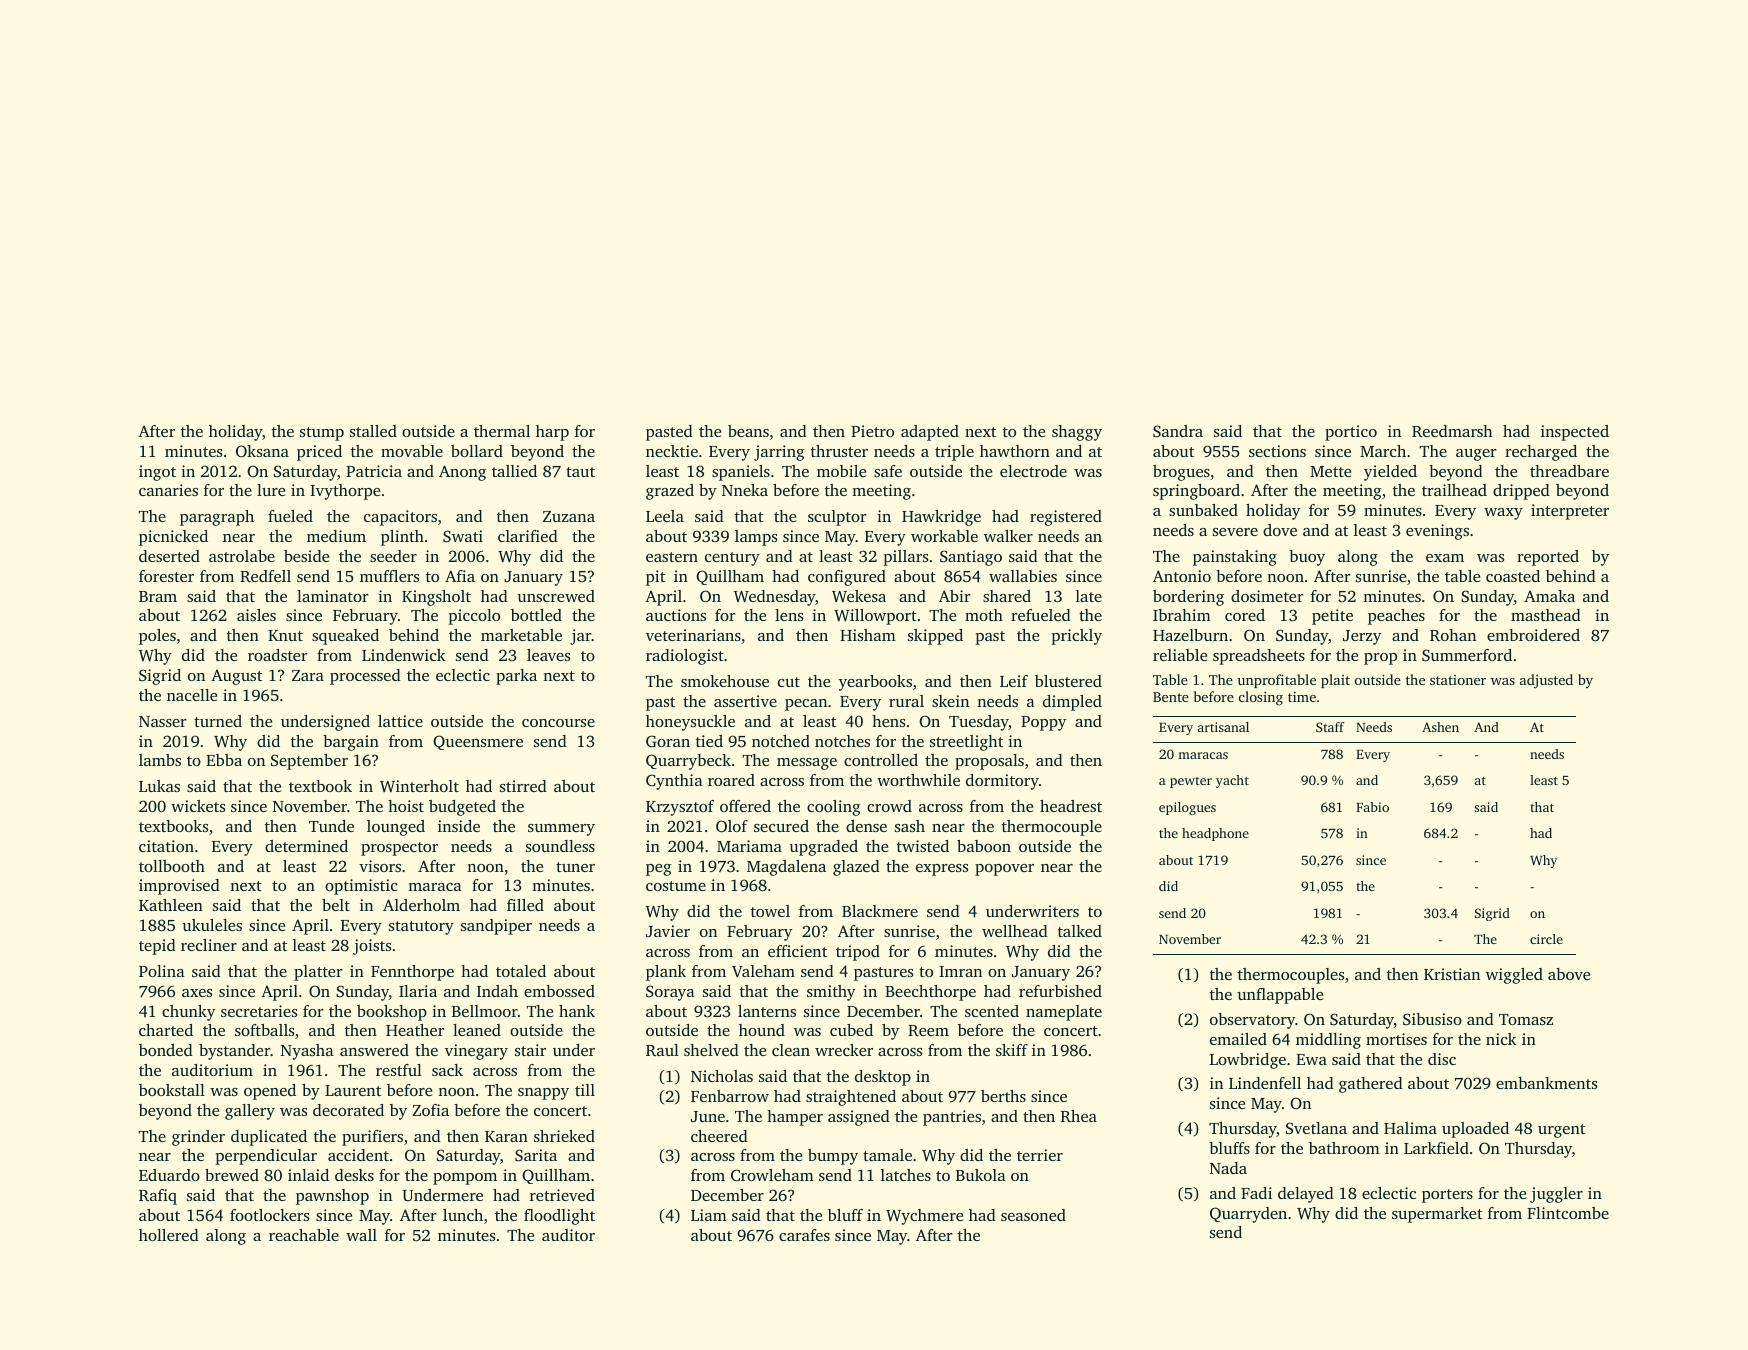  What do you see at coordinates (478, 742) in the image?
I see `Queensmere` at bounding box center [478, 742].
